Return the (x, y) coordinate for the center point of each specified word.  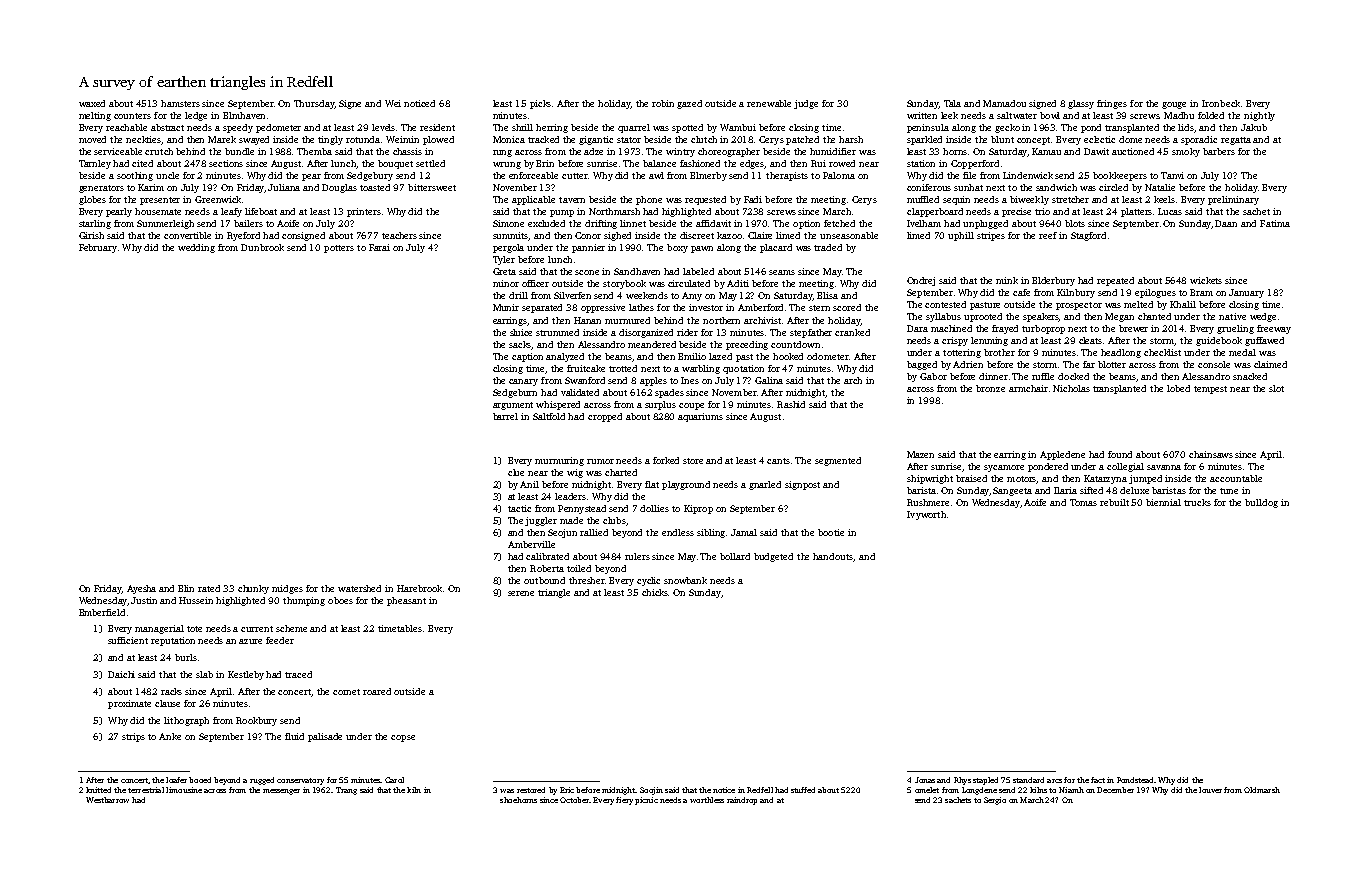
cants (778, 461)
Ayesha (141, 589)
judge (806, 104)
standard (1028, 780)
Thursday (314, 104)
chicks (655, 592)
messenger (281, 792)
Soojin (651, 791)
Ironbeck (1221, 103)
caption (527, 357)
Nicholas (1071, 388)
